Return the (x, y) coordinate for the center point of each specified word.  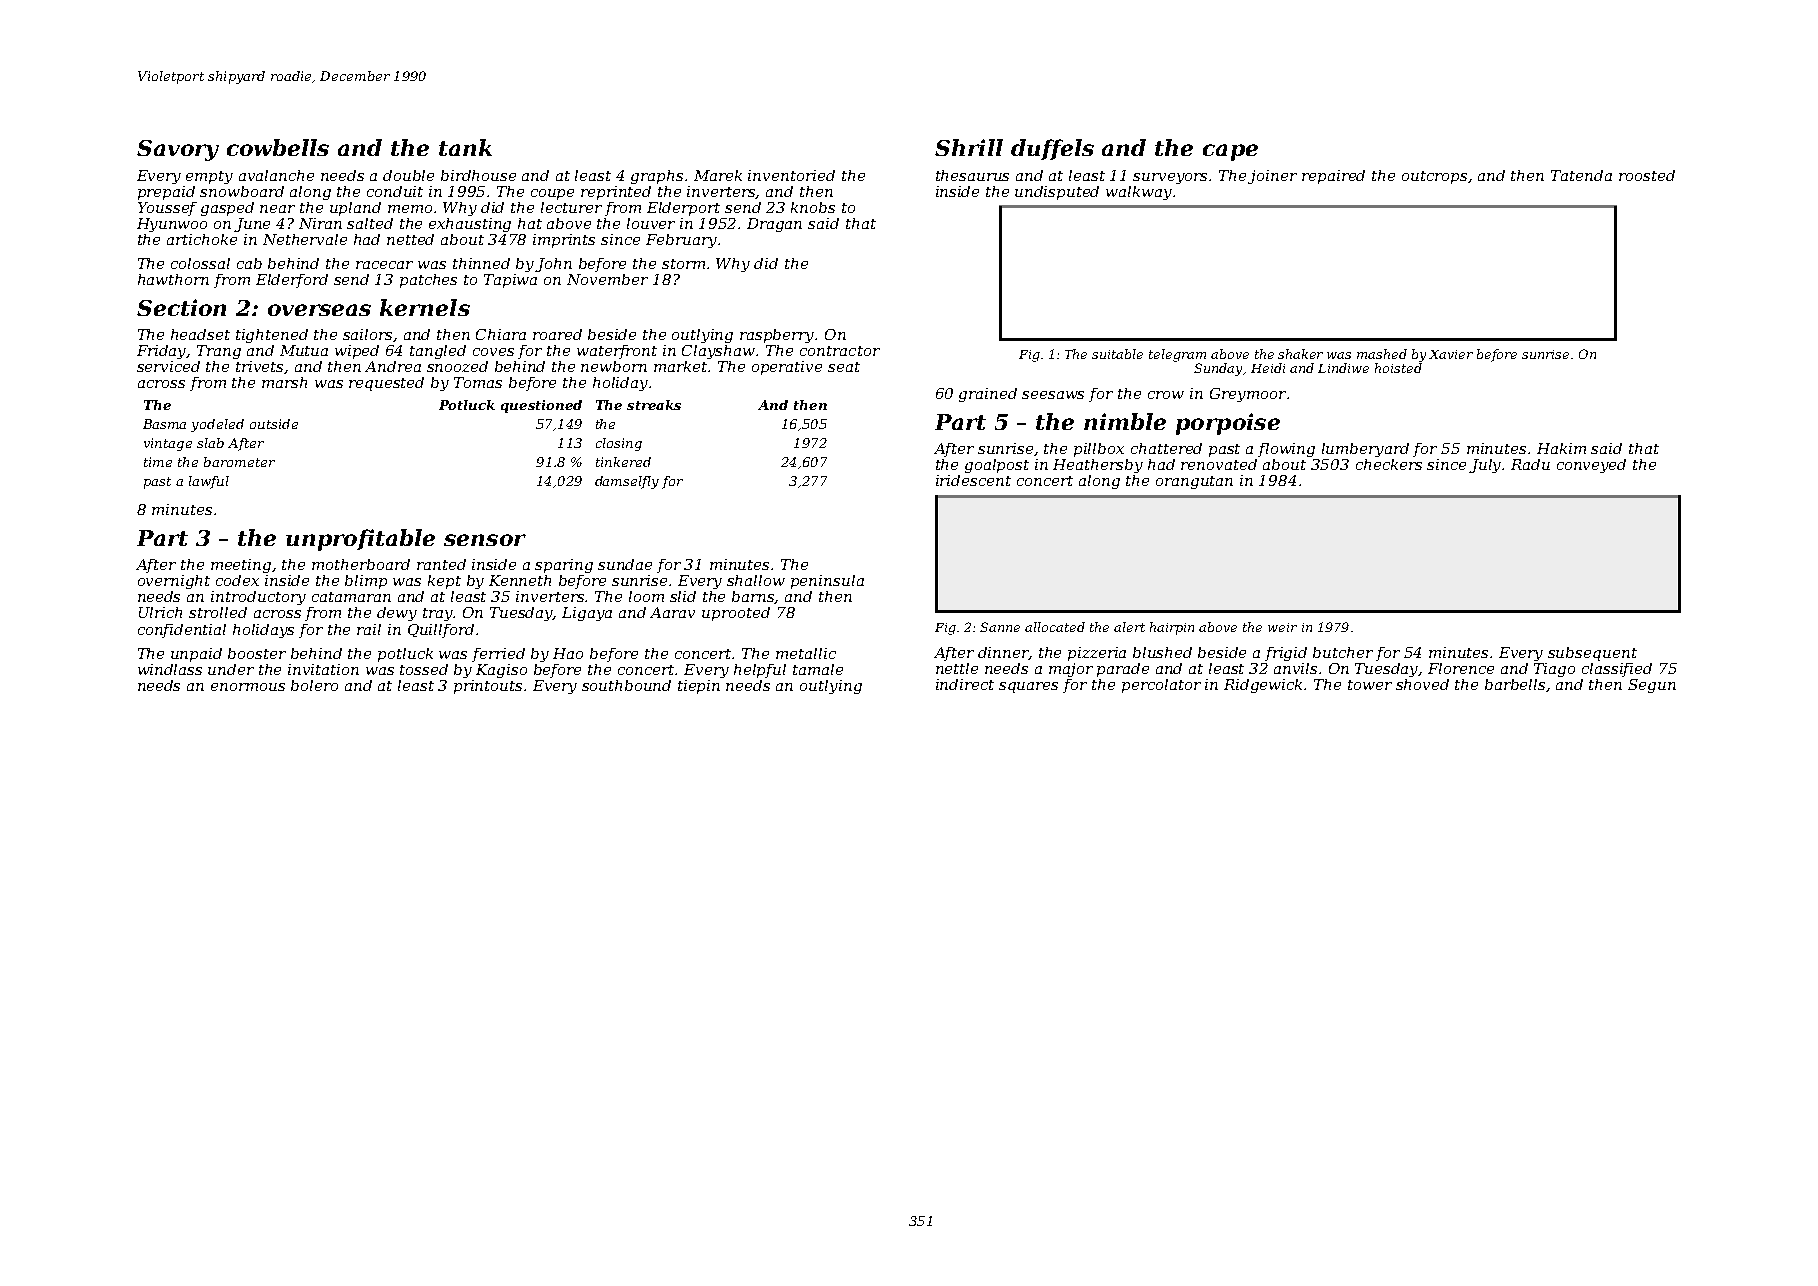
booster (257, 653)
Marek (718, 175)
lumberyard (1365, 450)
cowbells (278, 147)
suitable (1117, 354)
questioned (541, 406)
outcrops (1434, 177)
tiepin (699, 687)
